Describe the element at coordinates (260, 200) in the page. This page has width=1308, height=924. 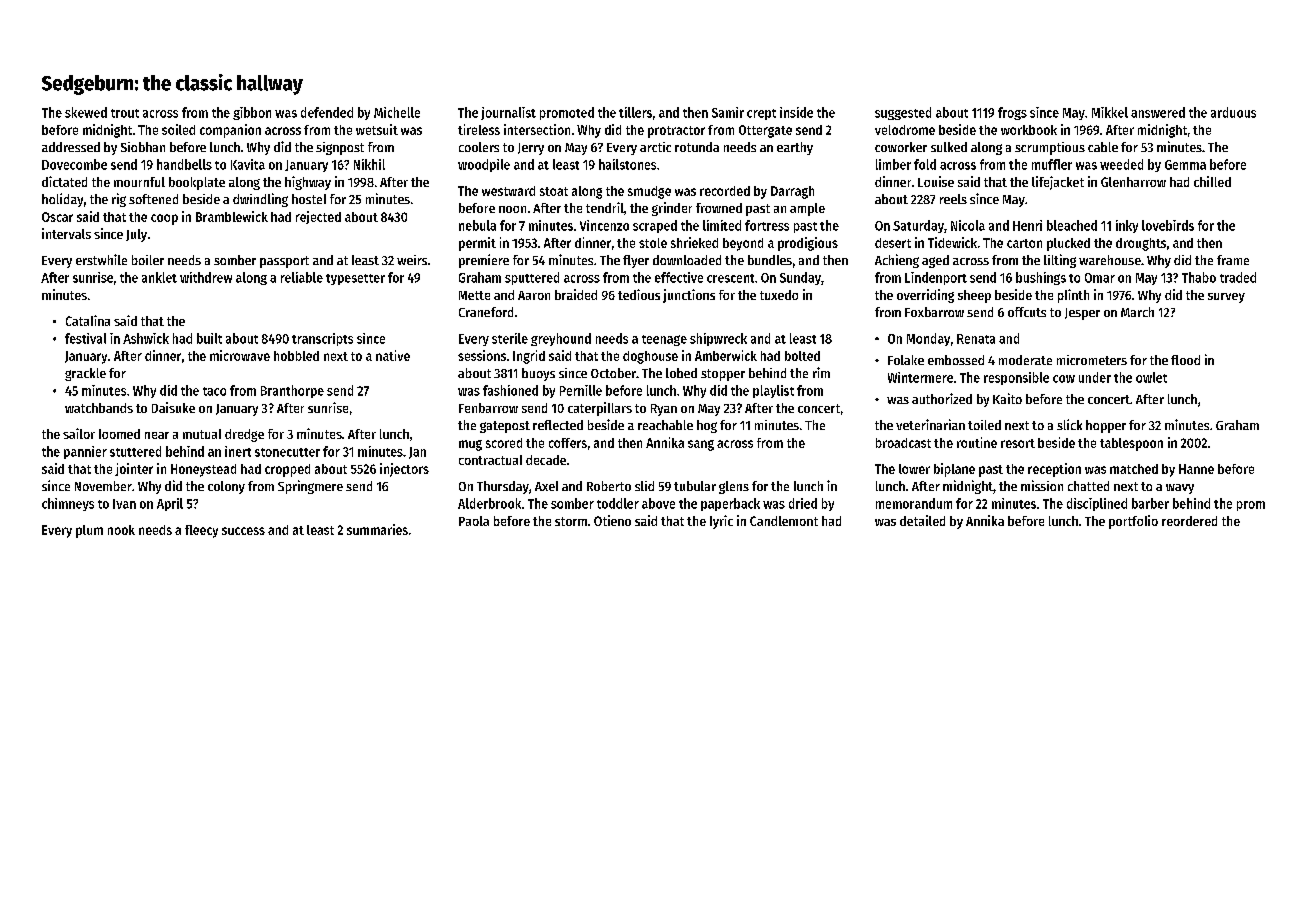
I see `dwindling` at that location.
